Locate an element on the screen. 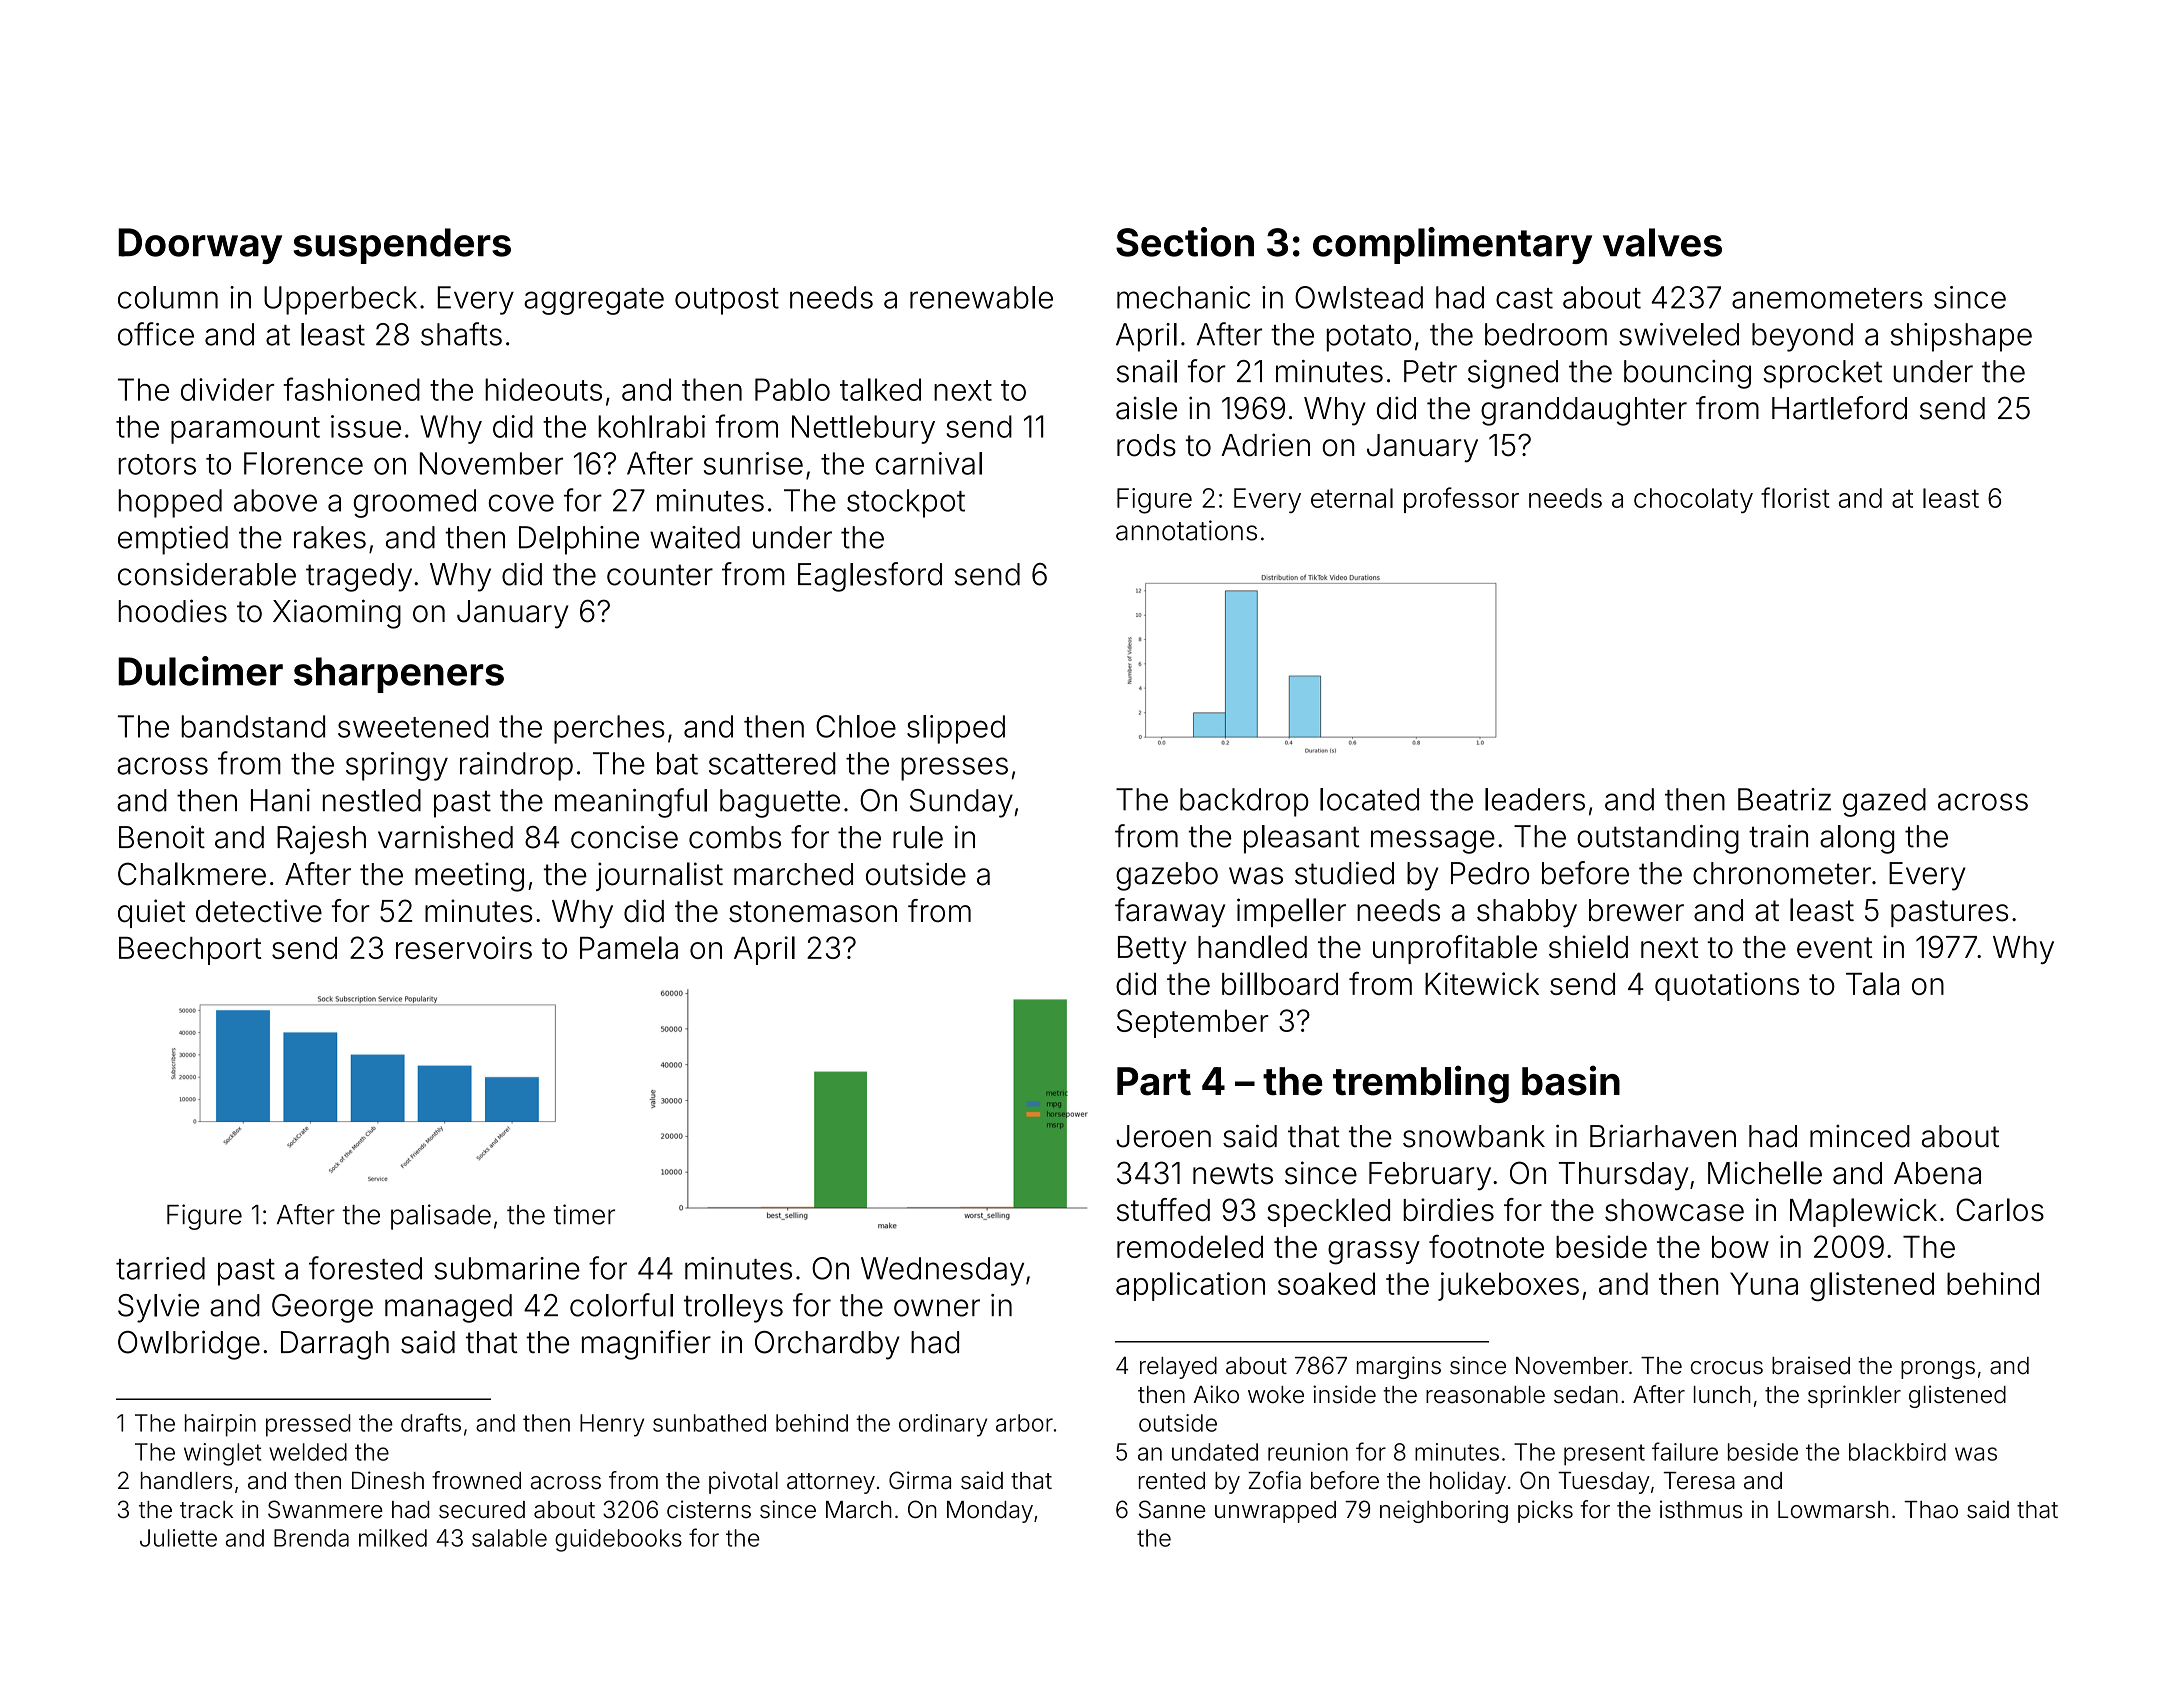  hairpin is located at coordinates (220, 1425).
